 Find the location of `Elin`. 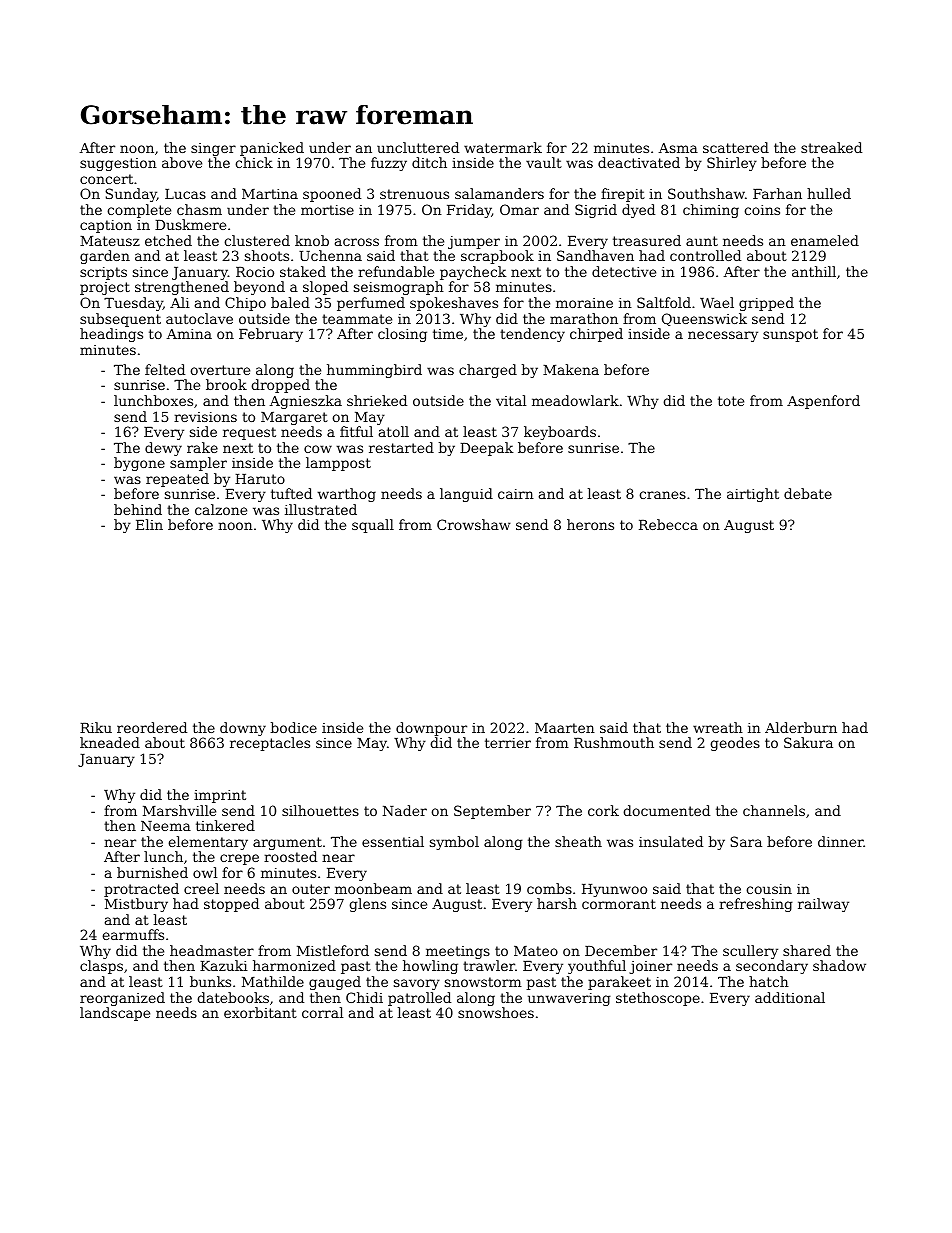

Elin is located at coordinates (149, 524).
